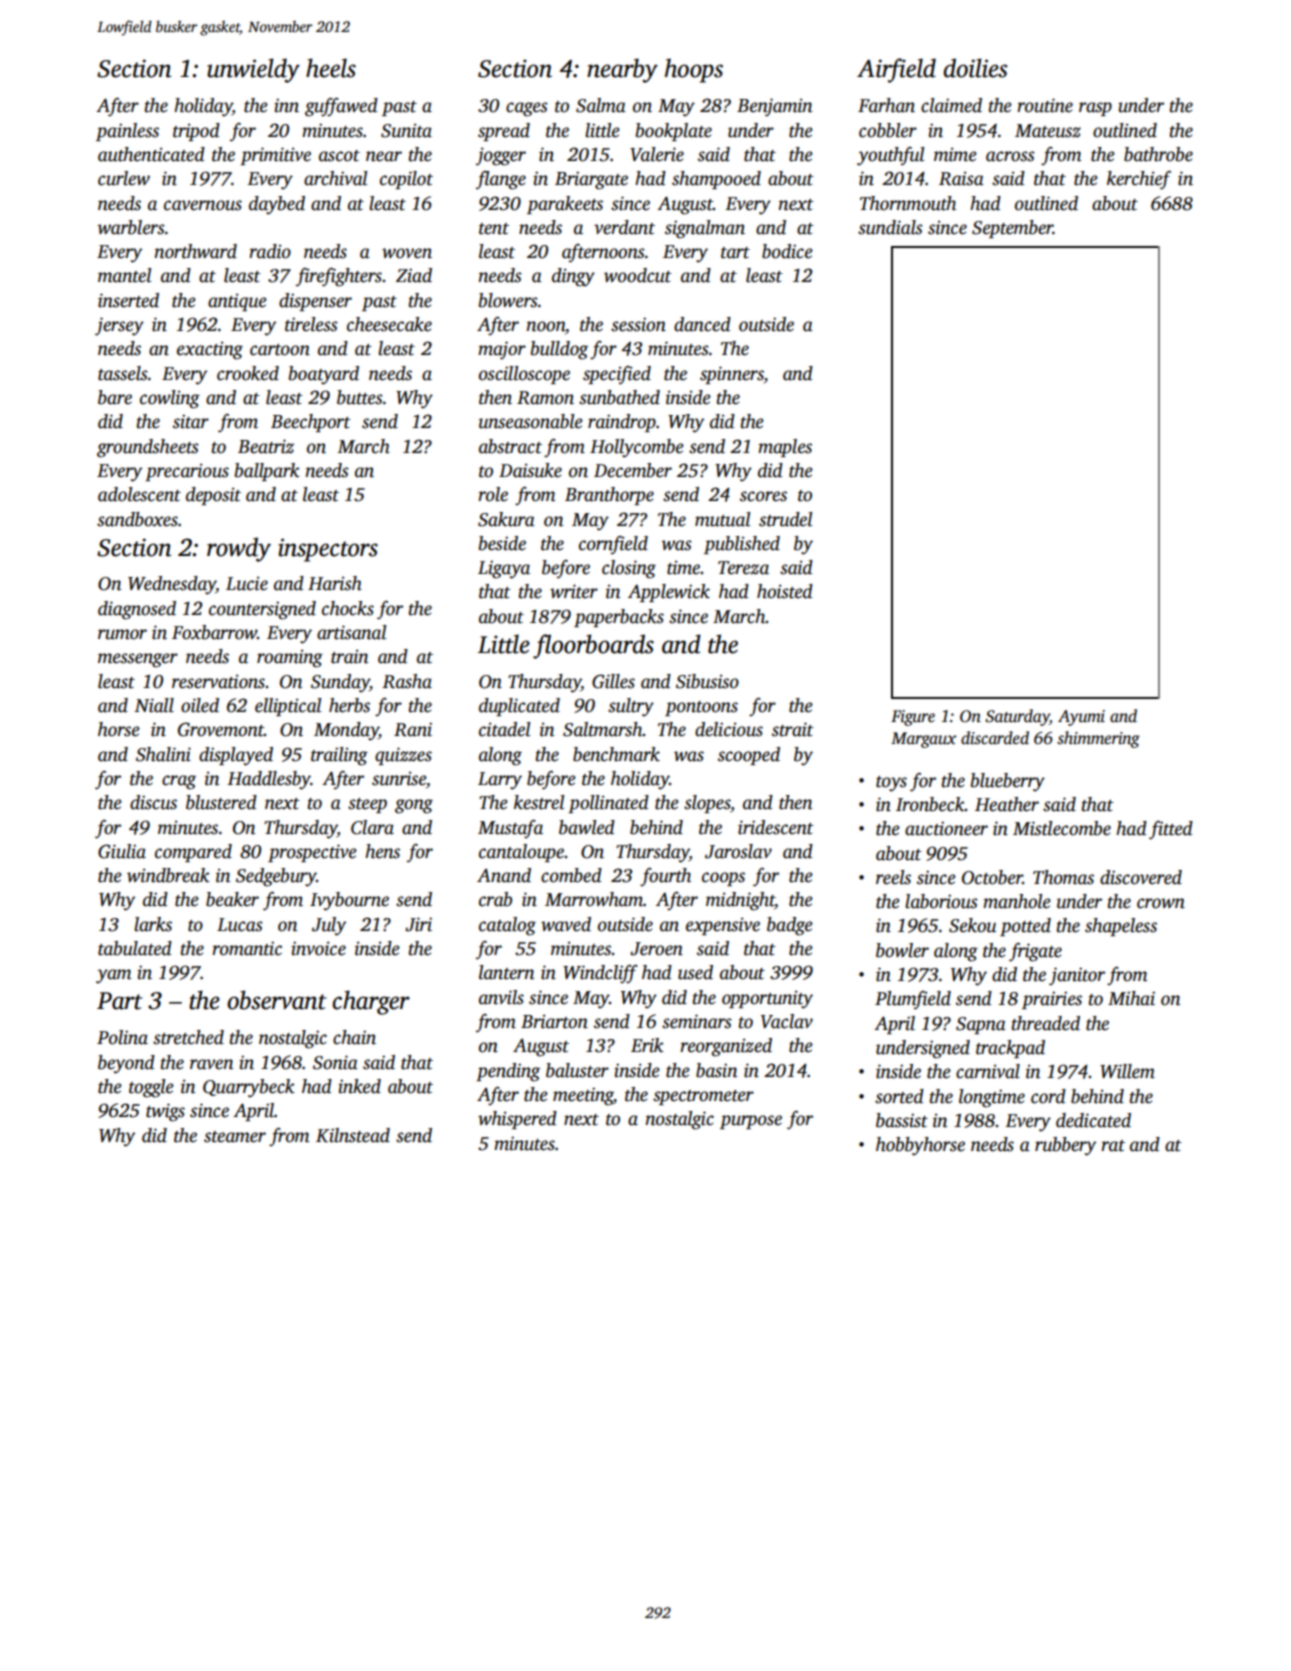 The image size is (1291, 1671). Describe the element at coordinates (786, 519) in the page. I see `strudel` at that location.
